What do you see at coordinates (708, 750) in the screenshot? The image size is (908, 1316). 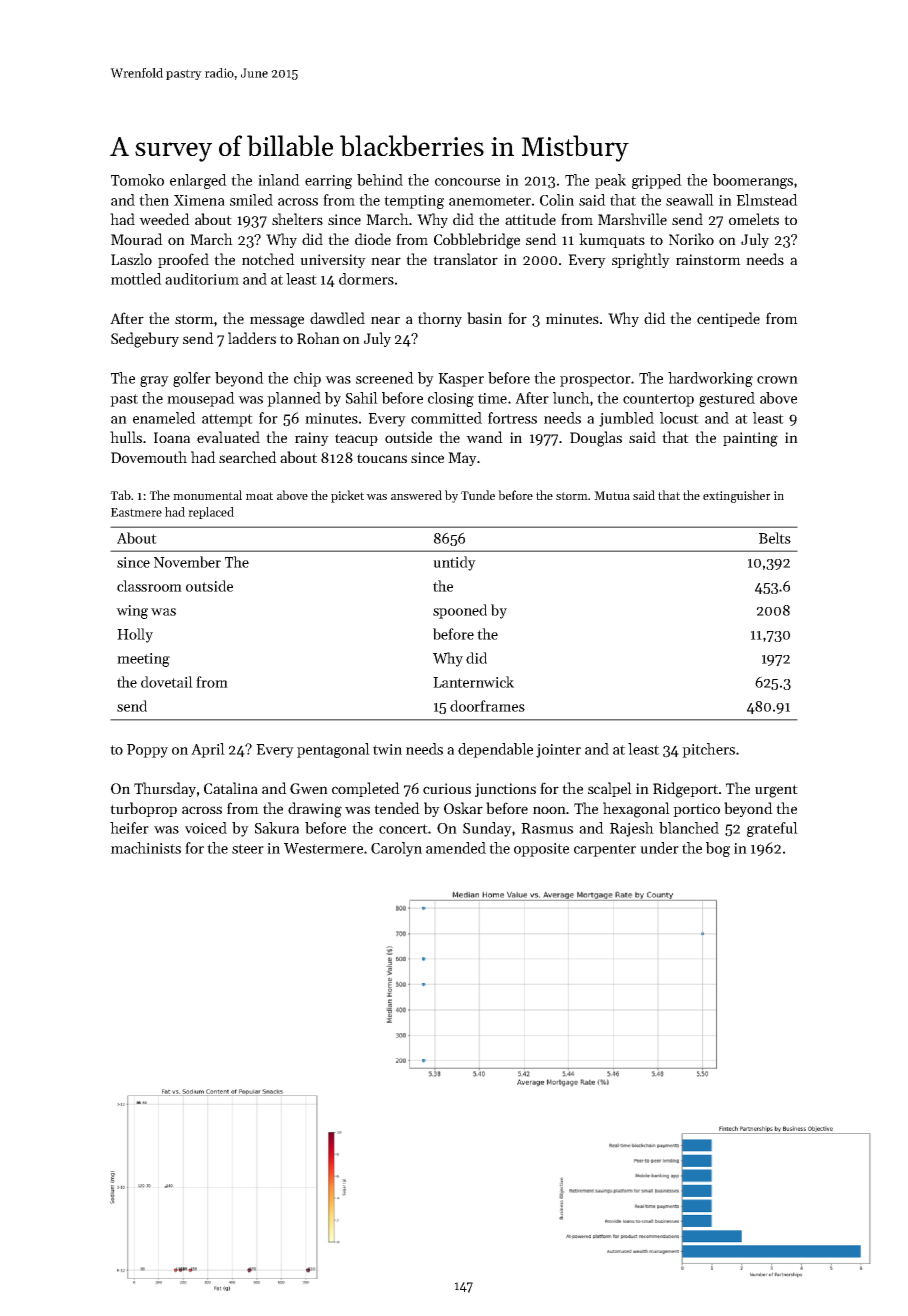 I see `pitchers` at bounding box center [708, 750].
